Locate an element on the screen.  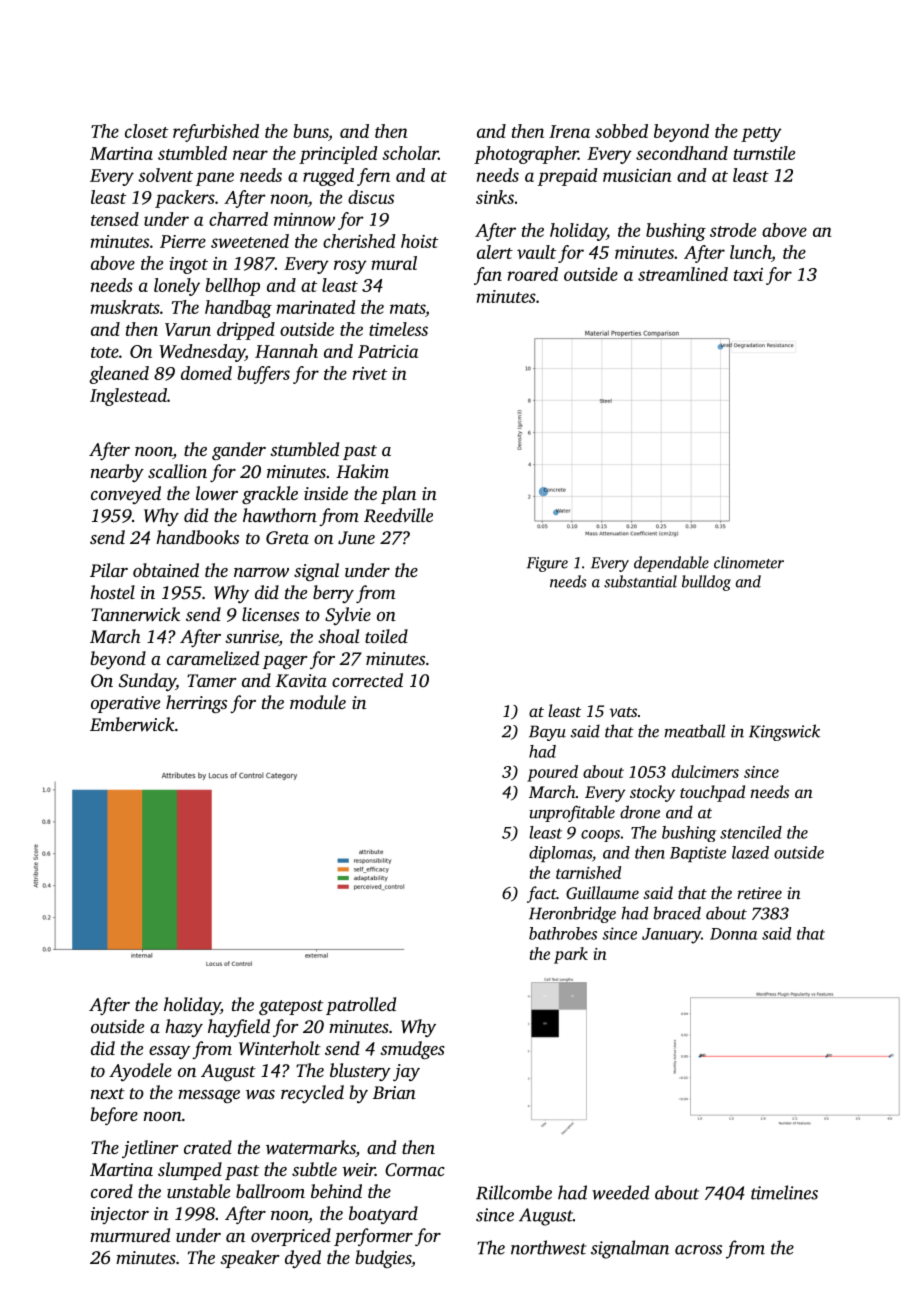
retiree is located at coordinates (759, 893).
